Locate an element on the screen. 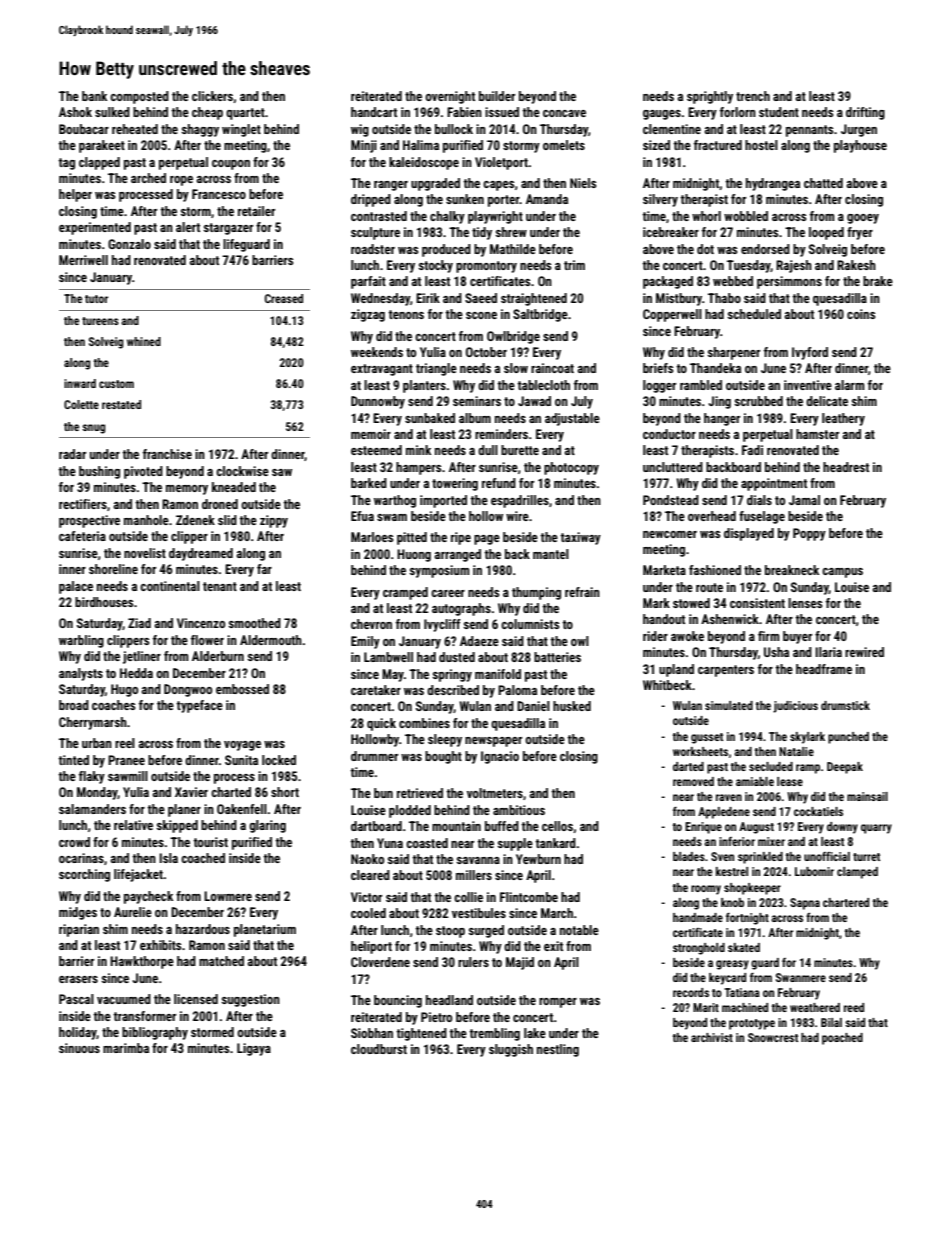 This screenshot has height=1233, width=952. palace is located at coordinates (76, 587).
